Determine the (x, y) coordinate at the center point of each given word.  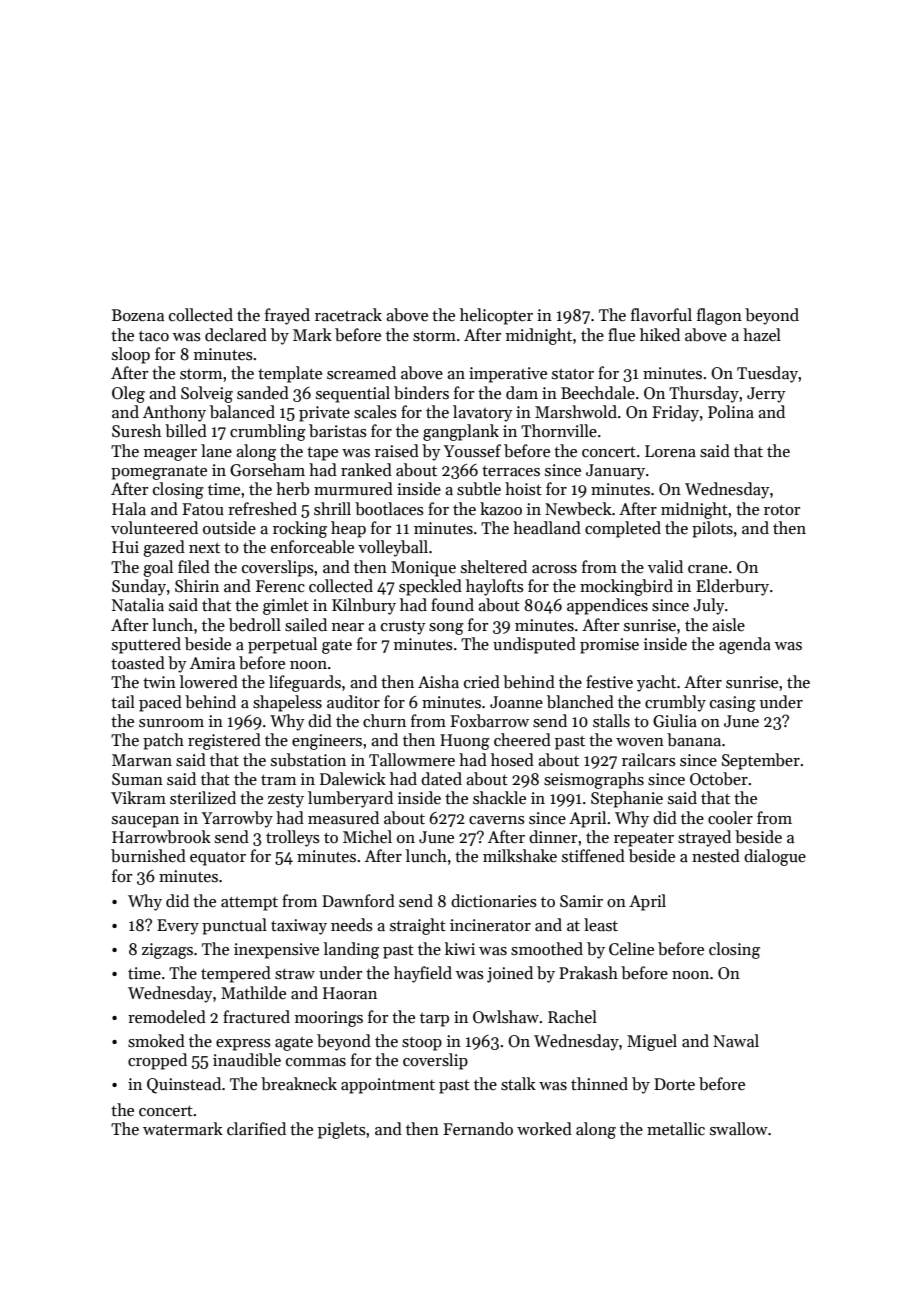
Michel (367, 837)
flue (621, 334)
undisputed (534, 645)
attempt (249, 904)
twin (159, 682)
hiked (660, 335)
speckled (430, 587)
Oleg (128, 394)
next (204, 548)
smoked (156, 1041)
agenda (745, 645)
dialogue (775, 857)
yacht (656, 683)
